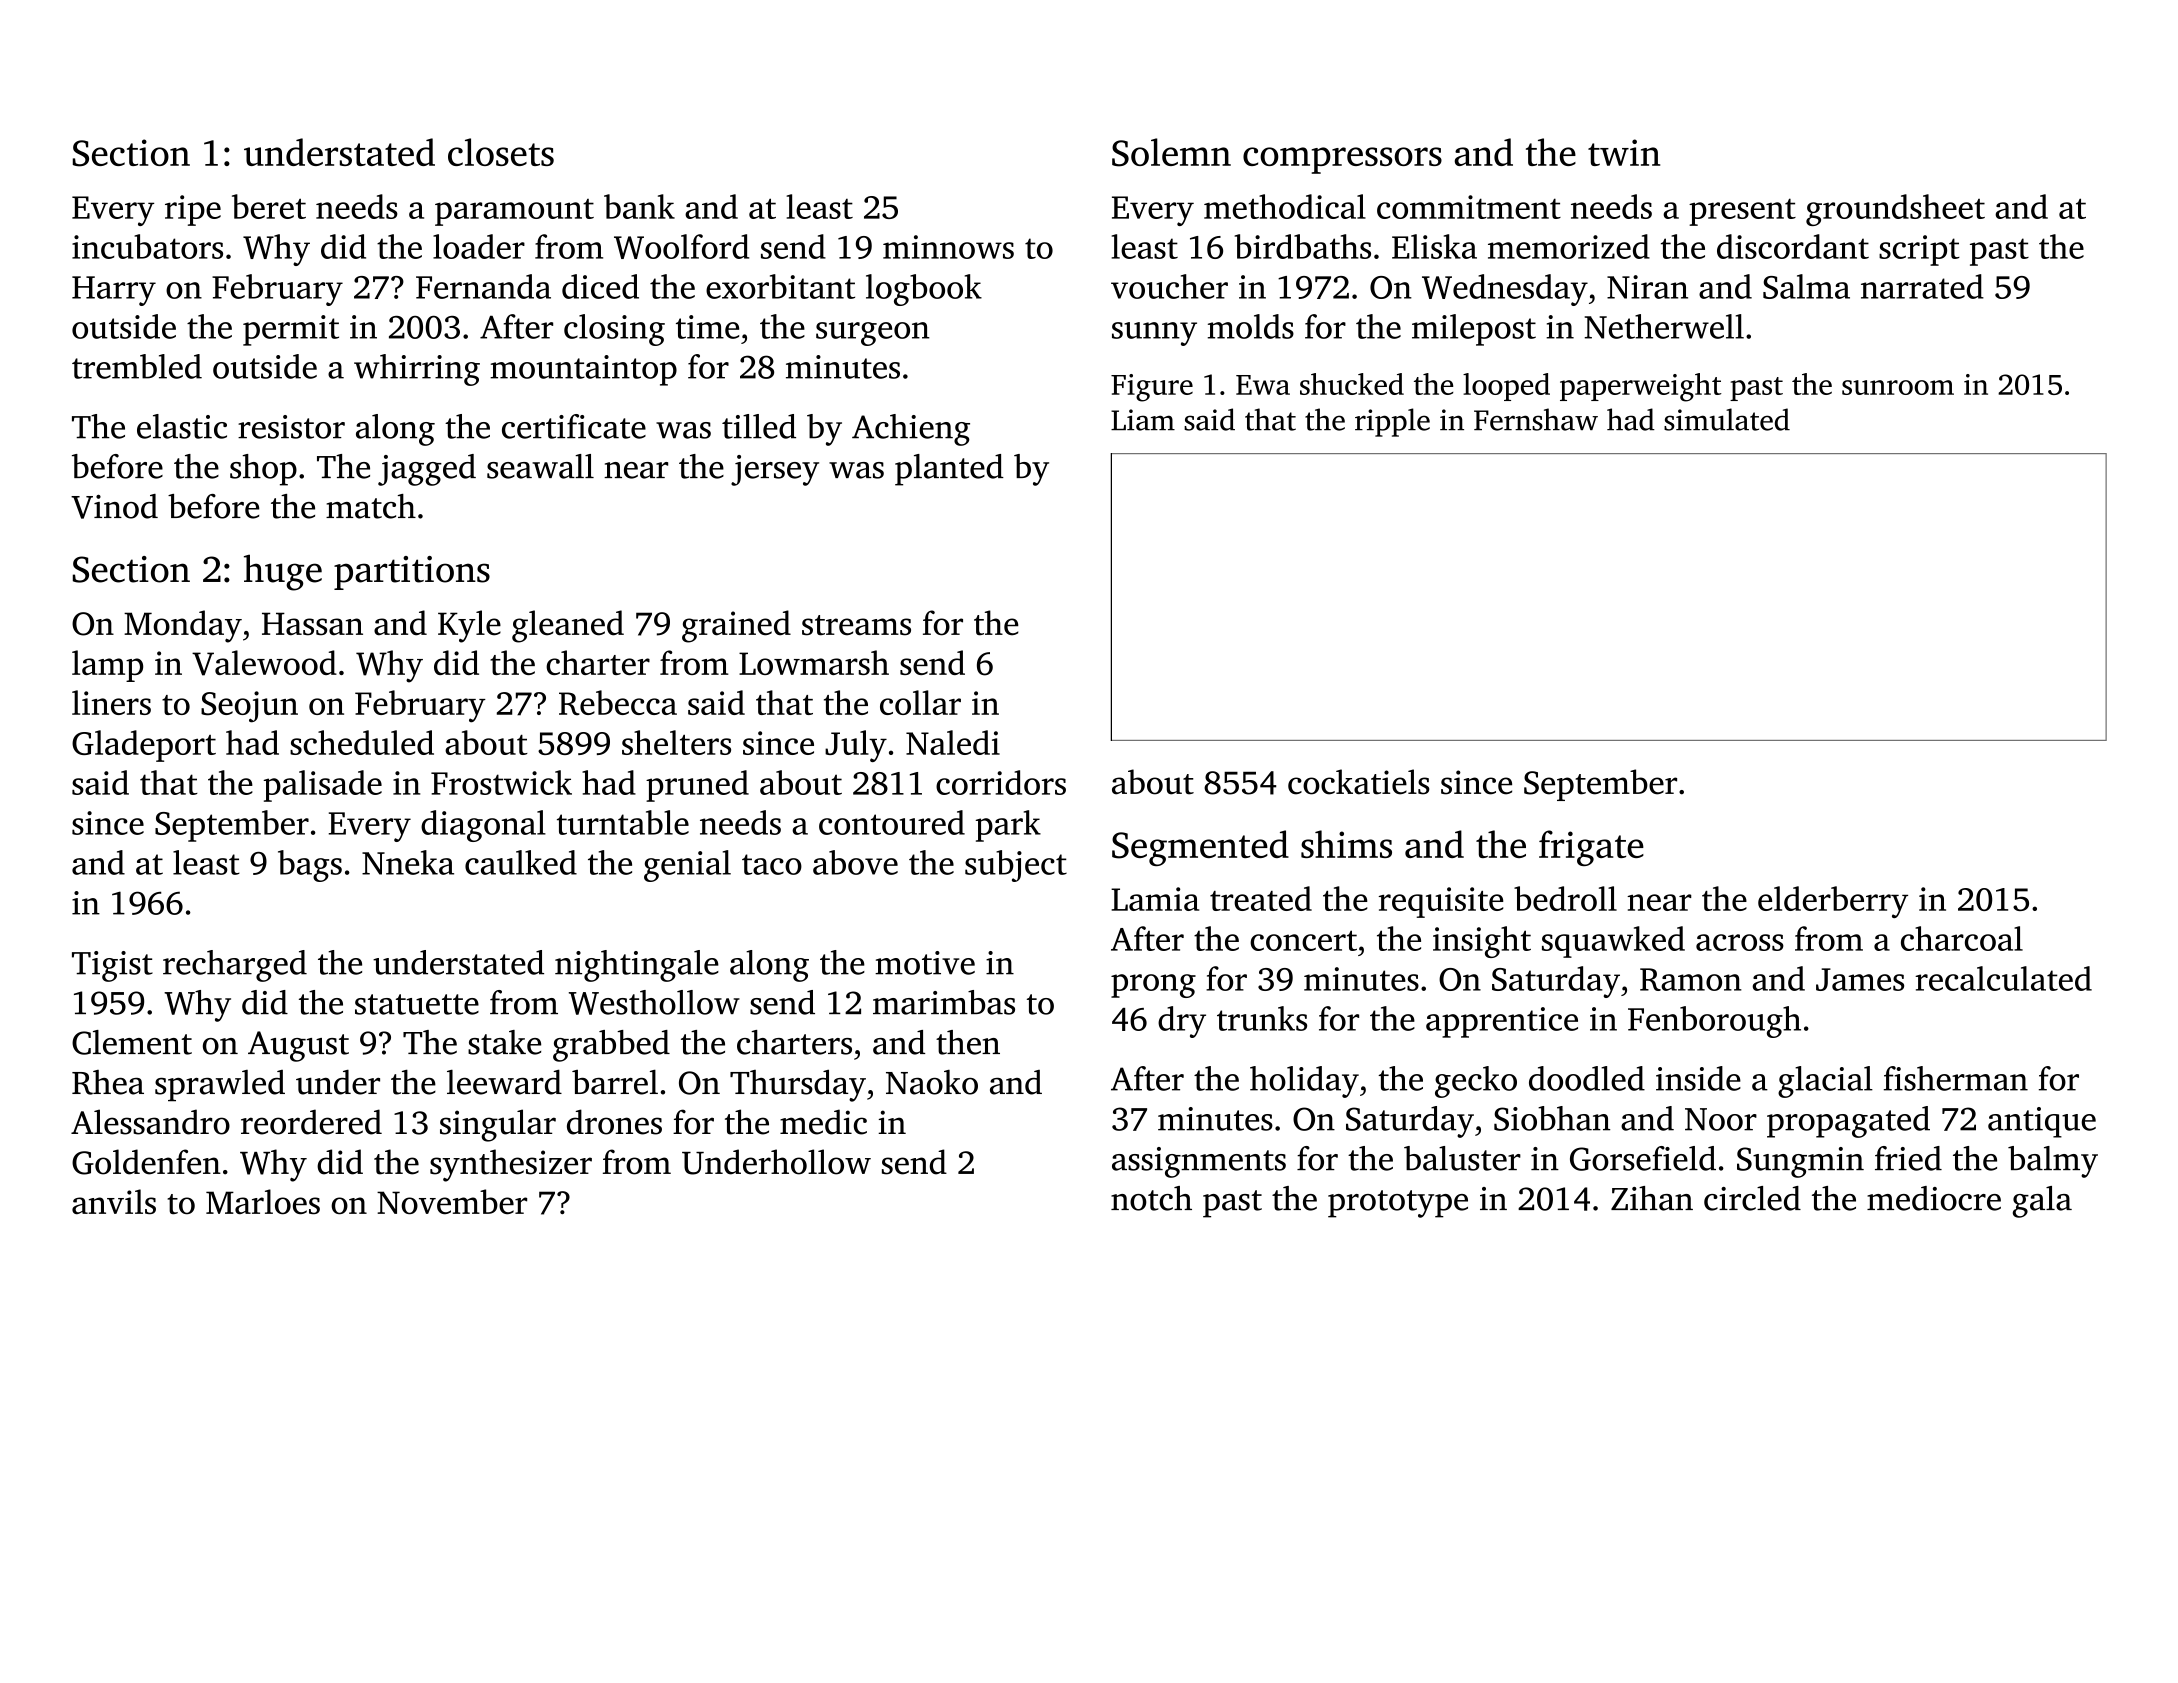 This document has width=2178, height=1683. What do you see at coordinates (1016, 866) in the document?
I see `subject` at bounding box center [1016, 866].
